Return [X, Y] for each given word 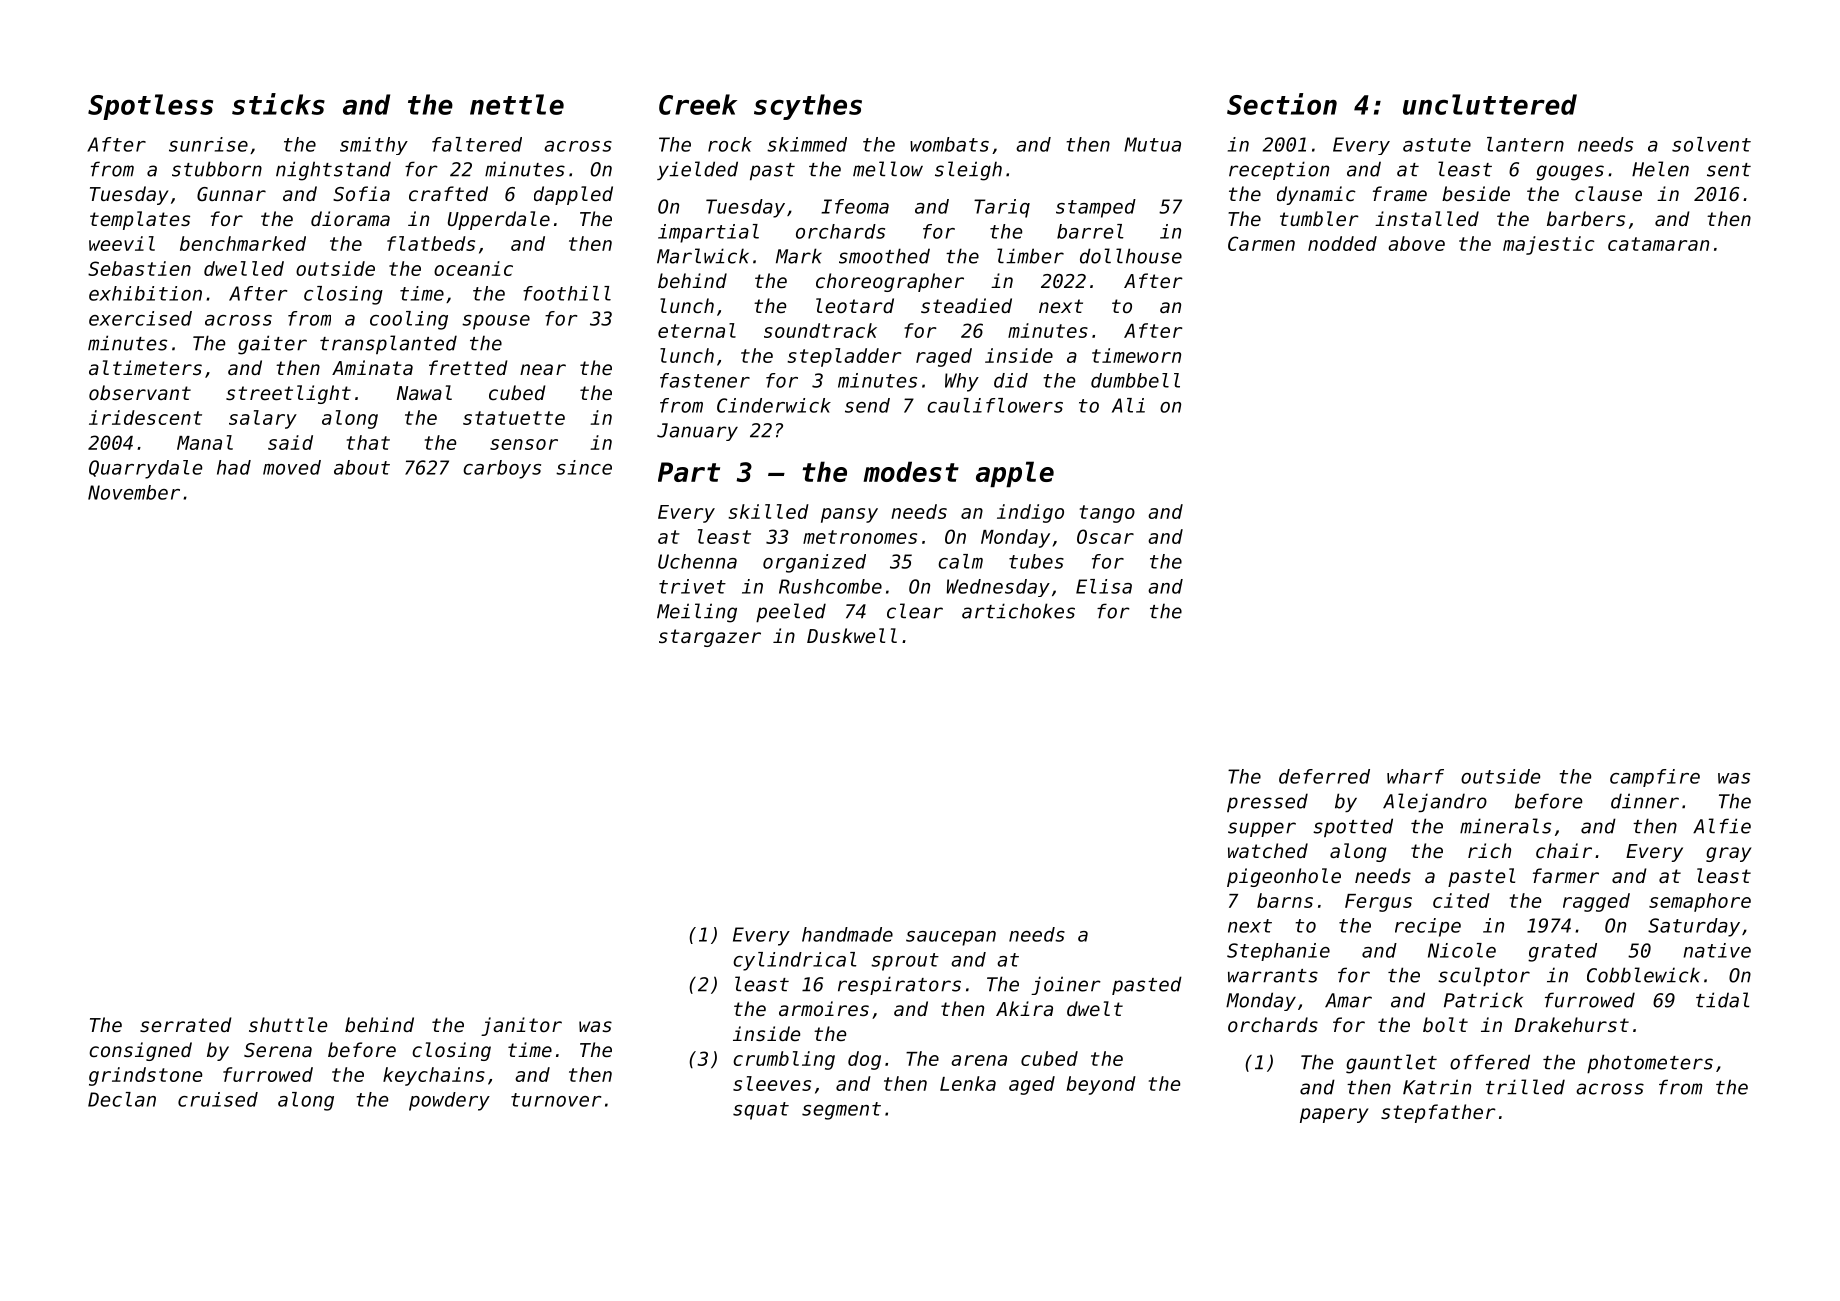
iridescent [145, 417]
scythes [808, 107]
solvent [1711, 144]
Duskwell [852, 635]
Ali [1128, 405]
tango [1107, 514]
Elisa [1104, 586]
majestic [1548, 245]
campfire [1655, 778]
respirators [899, 985]
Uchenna [697, 561]
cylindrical [795, 961]
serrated [186, 1024]
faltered [477, 144]
